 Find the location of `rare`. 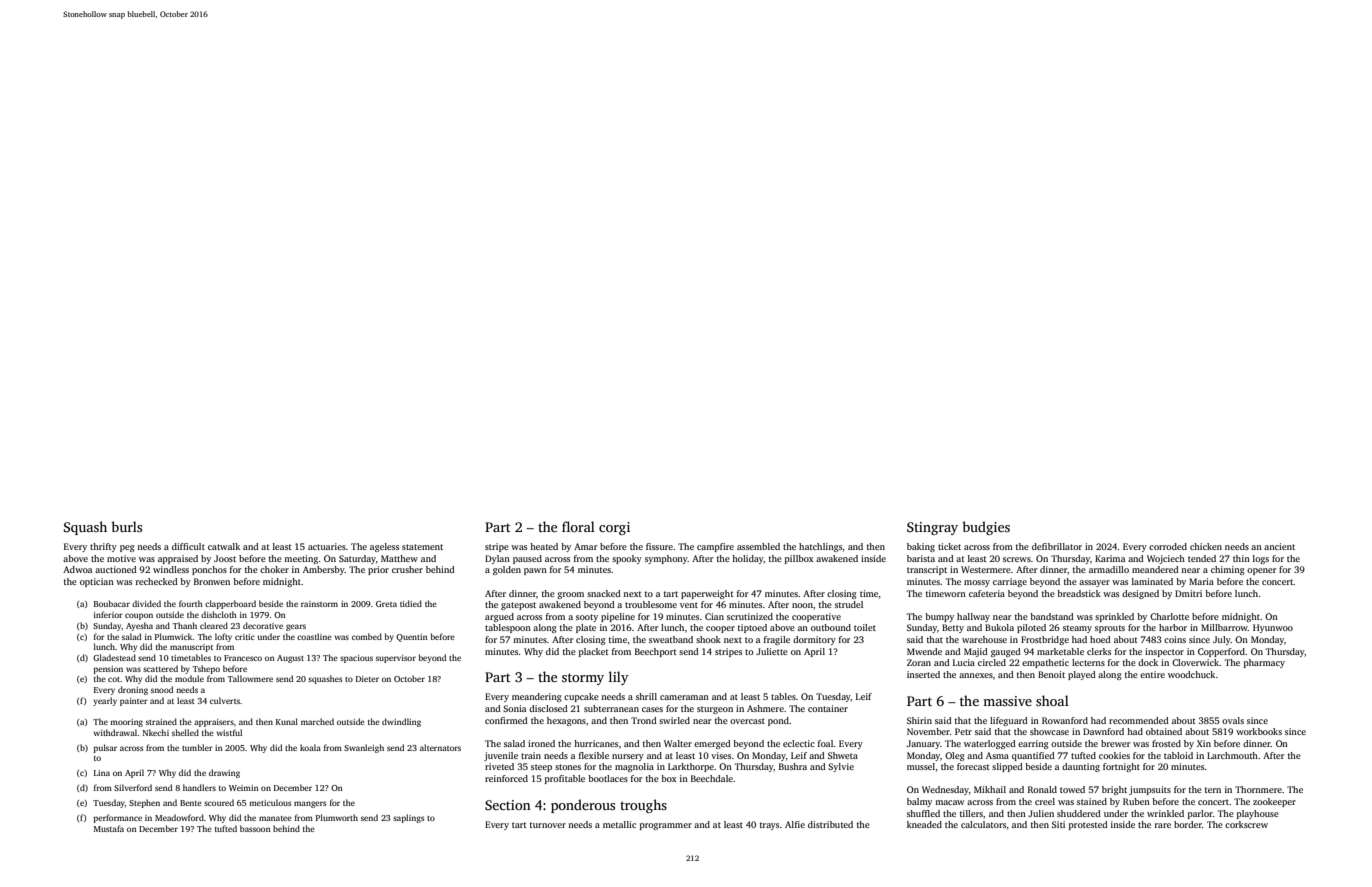

rare is located at coordinates (1163, 825).
